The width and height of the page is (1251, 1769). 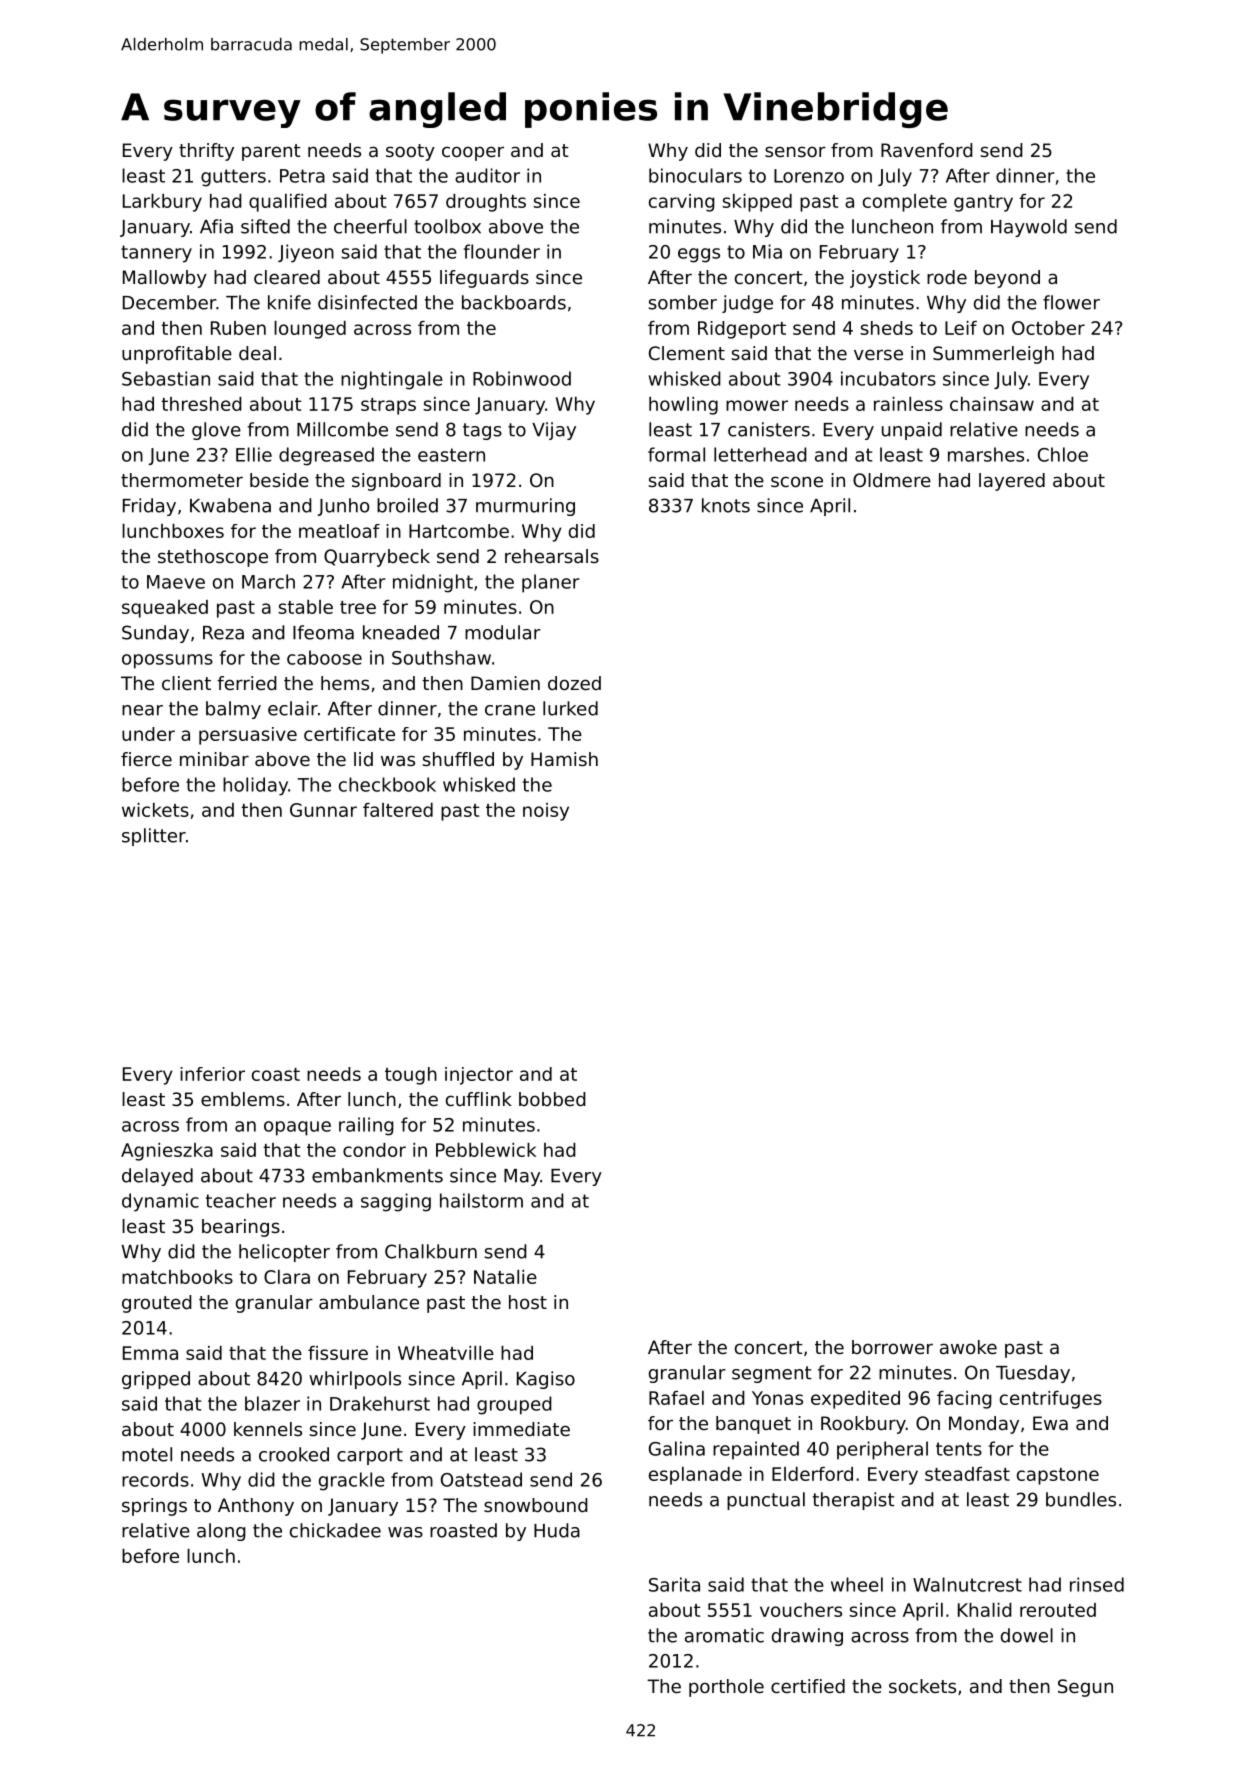 I want to click on layered, so click(x=1012, y=482).
